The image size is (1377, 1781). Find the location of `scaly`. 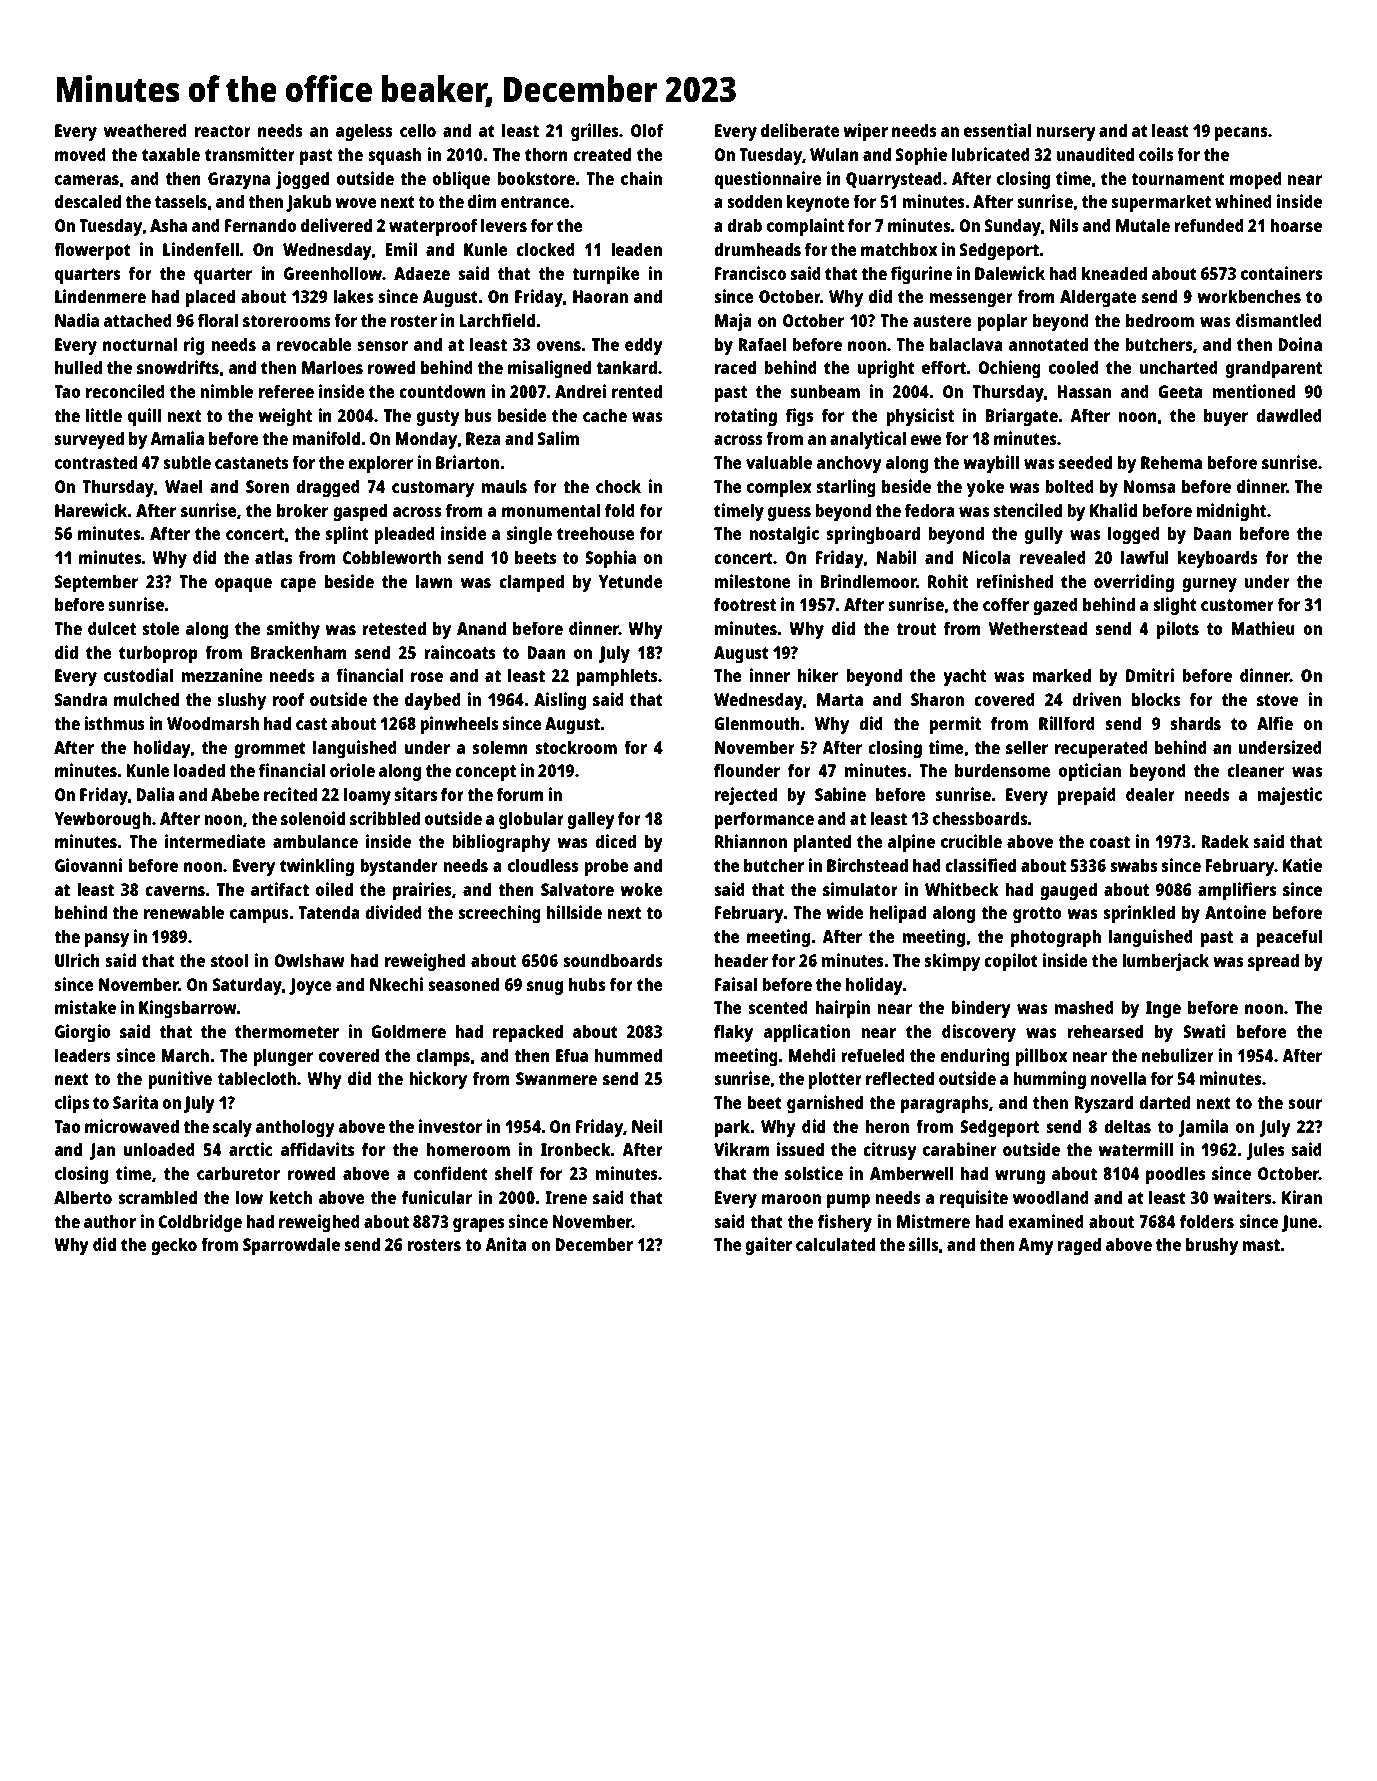

scaly is located at coordinates (232, 1128).
